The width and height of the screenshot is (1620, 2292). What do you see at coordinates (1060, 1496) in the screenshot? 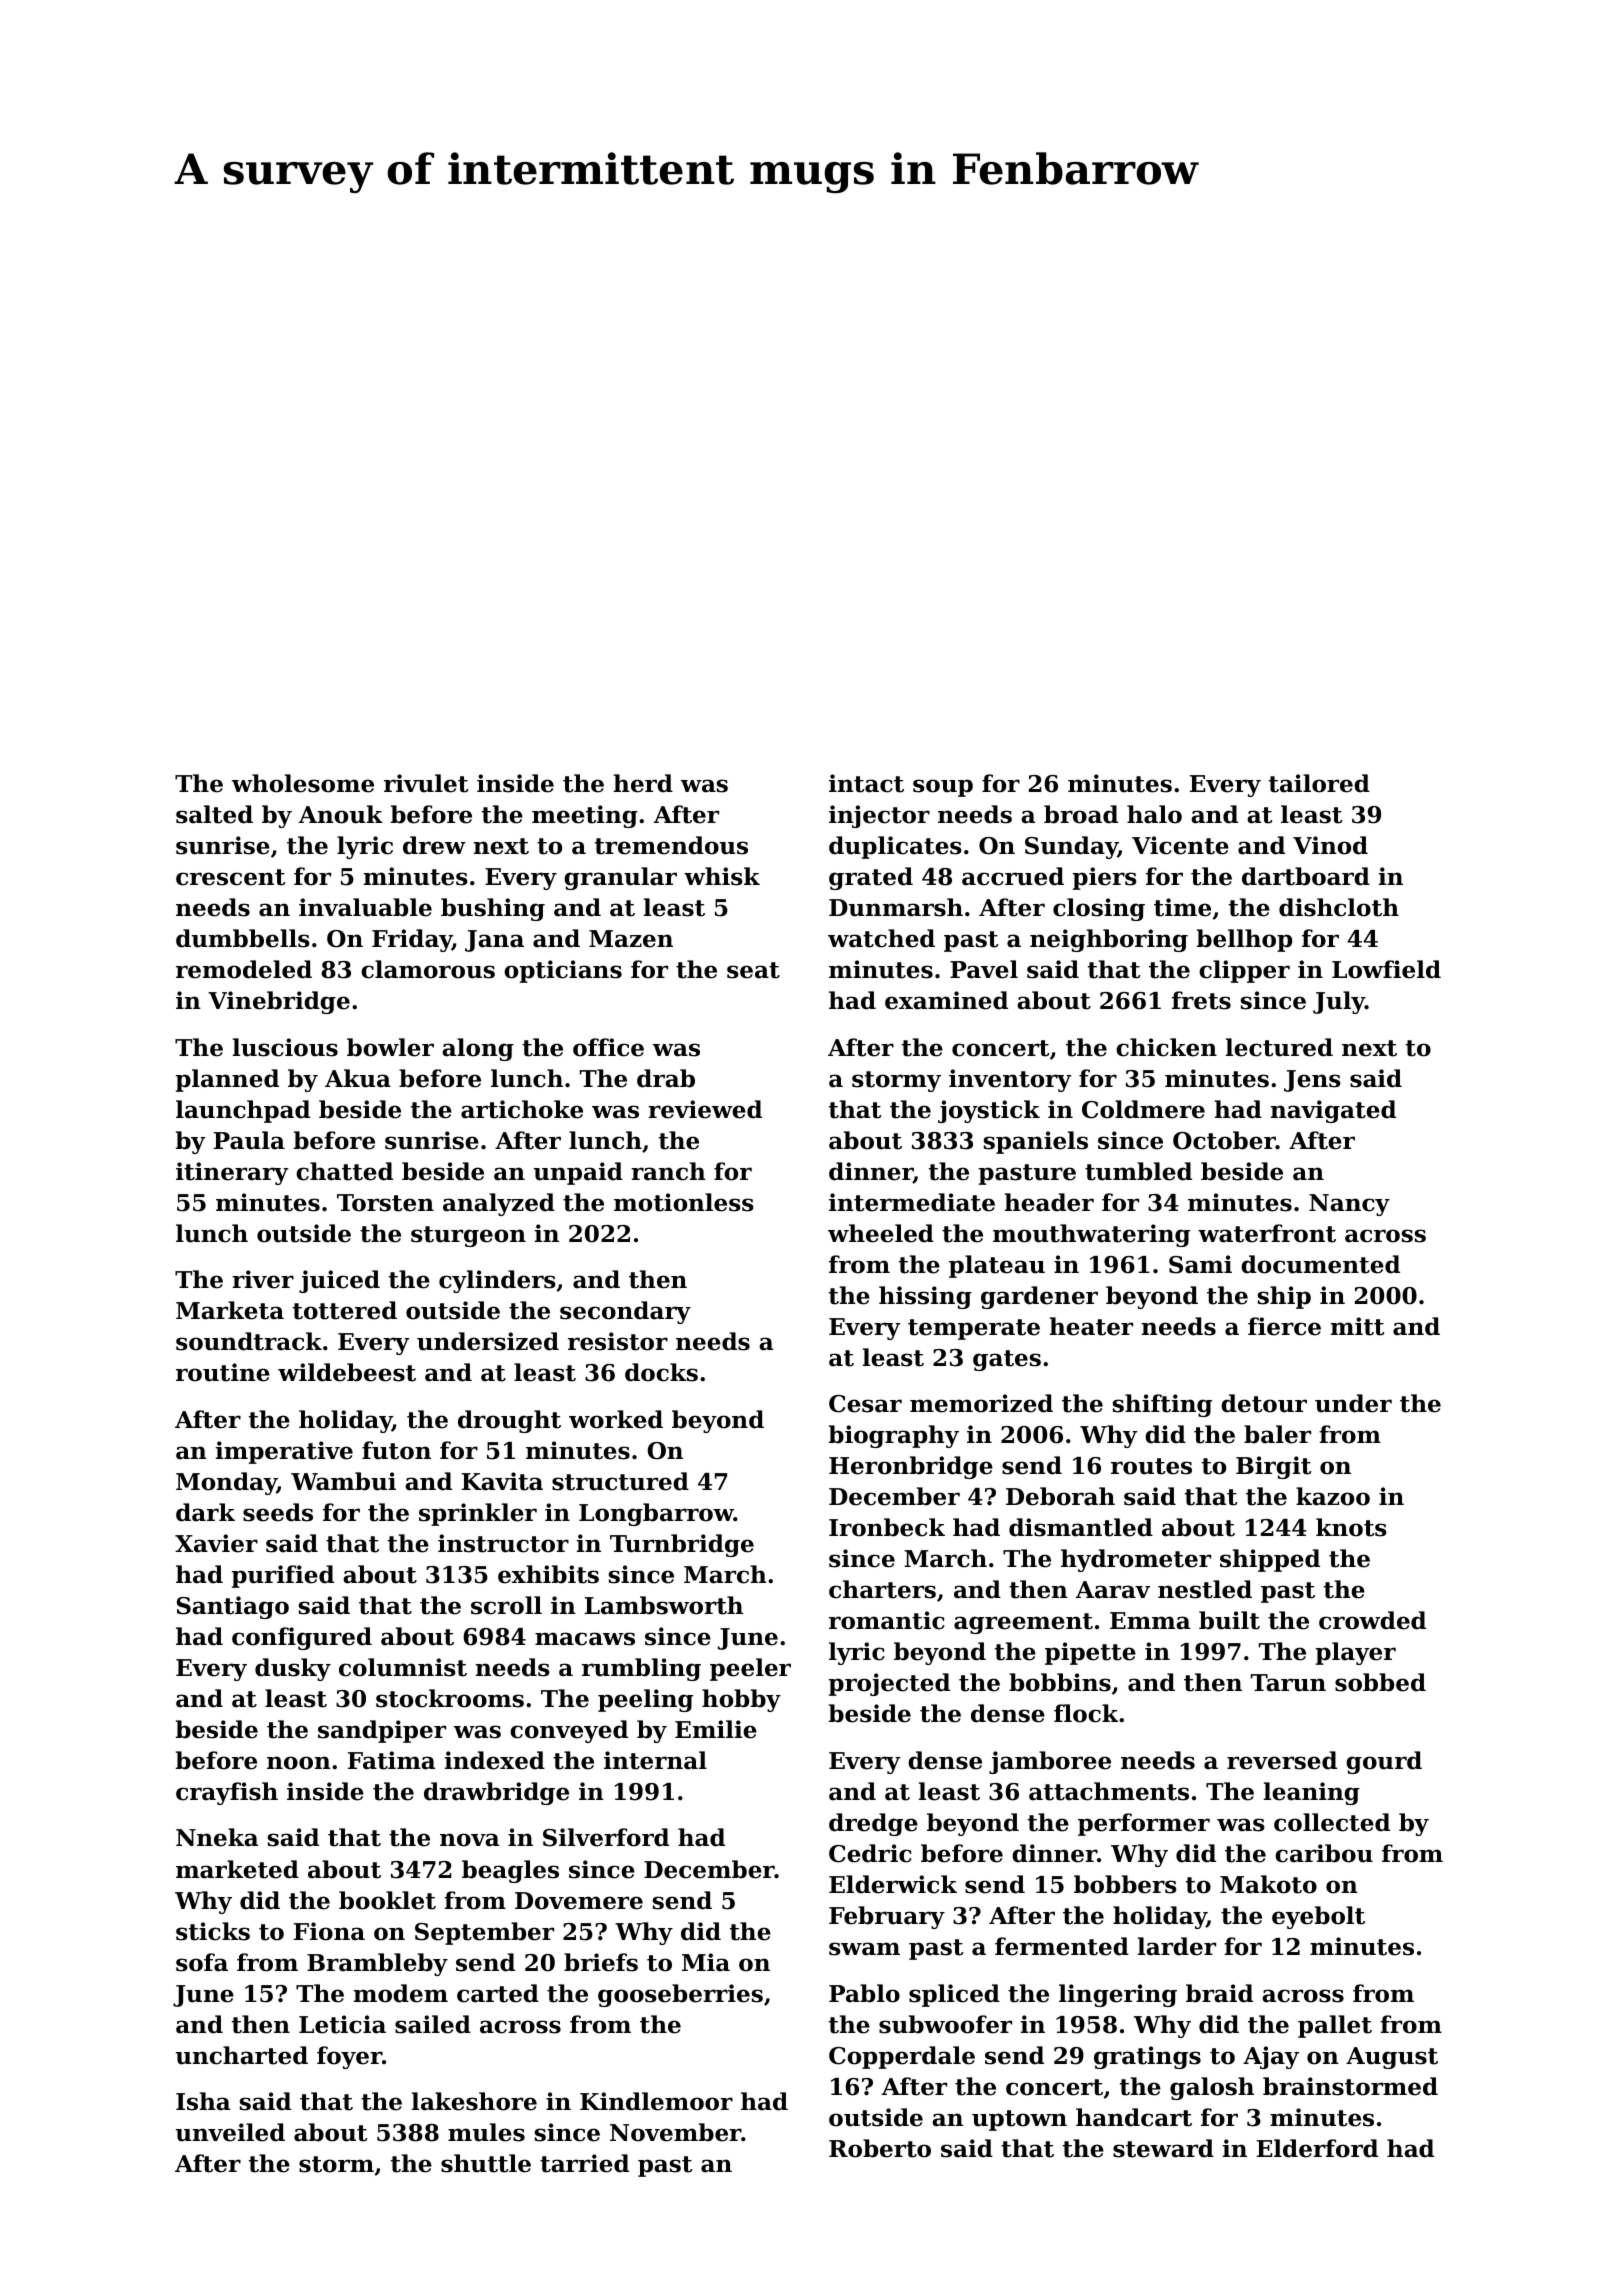
I see `Deborah` at bounding box center [1060, 1496].
